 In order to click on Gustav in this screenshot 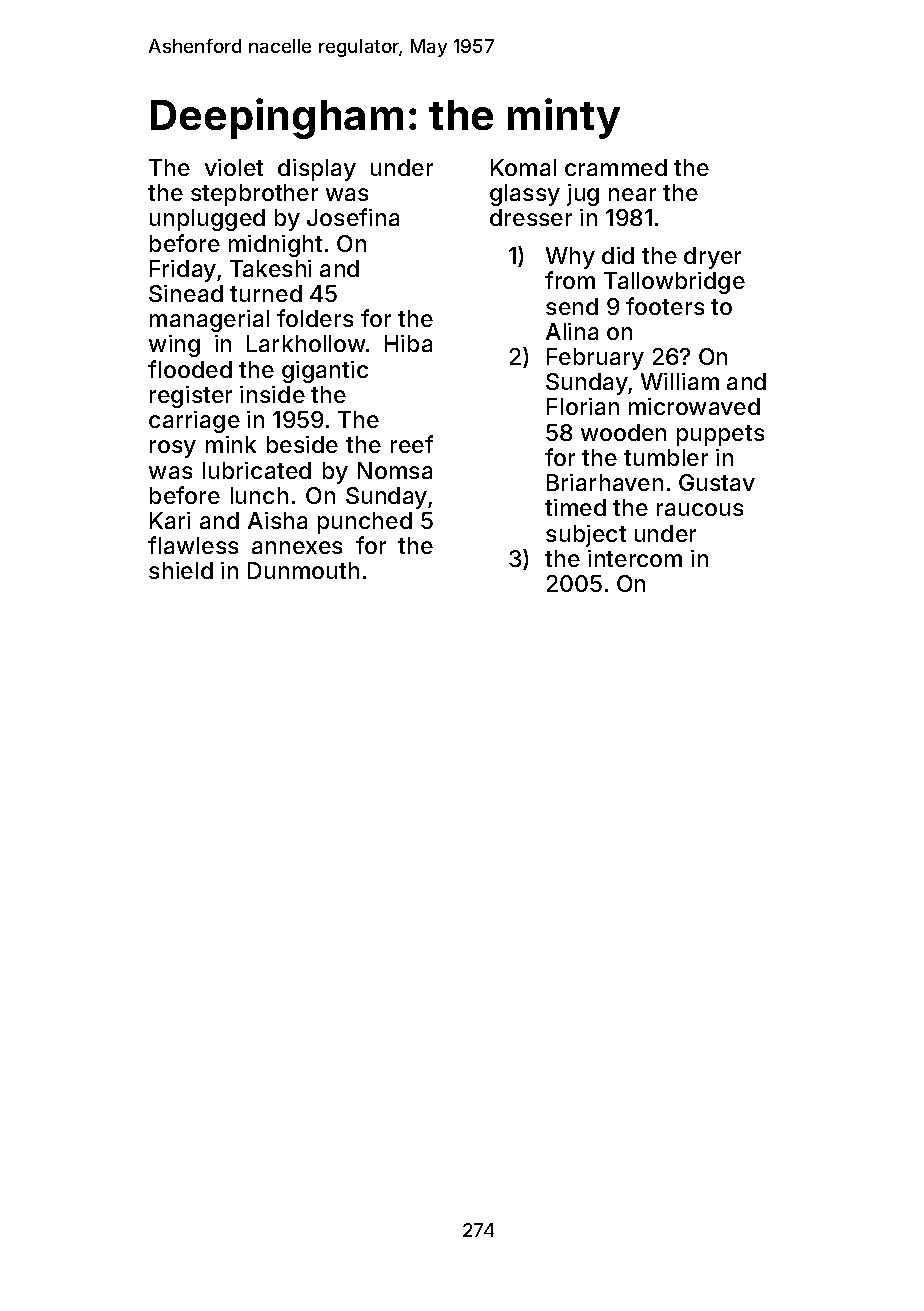, I will do `click(717, 482)`.
